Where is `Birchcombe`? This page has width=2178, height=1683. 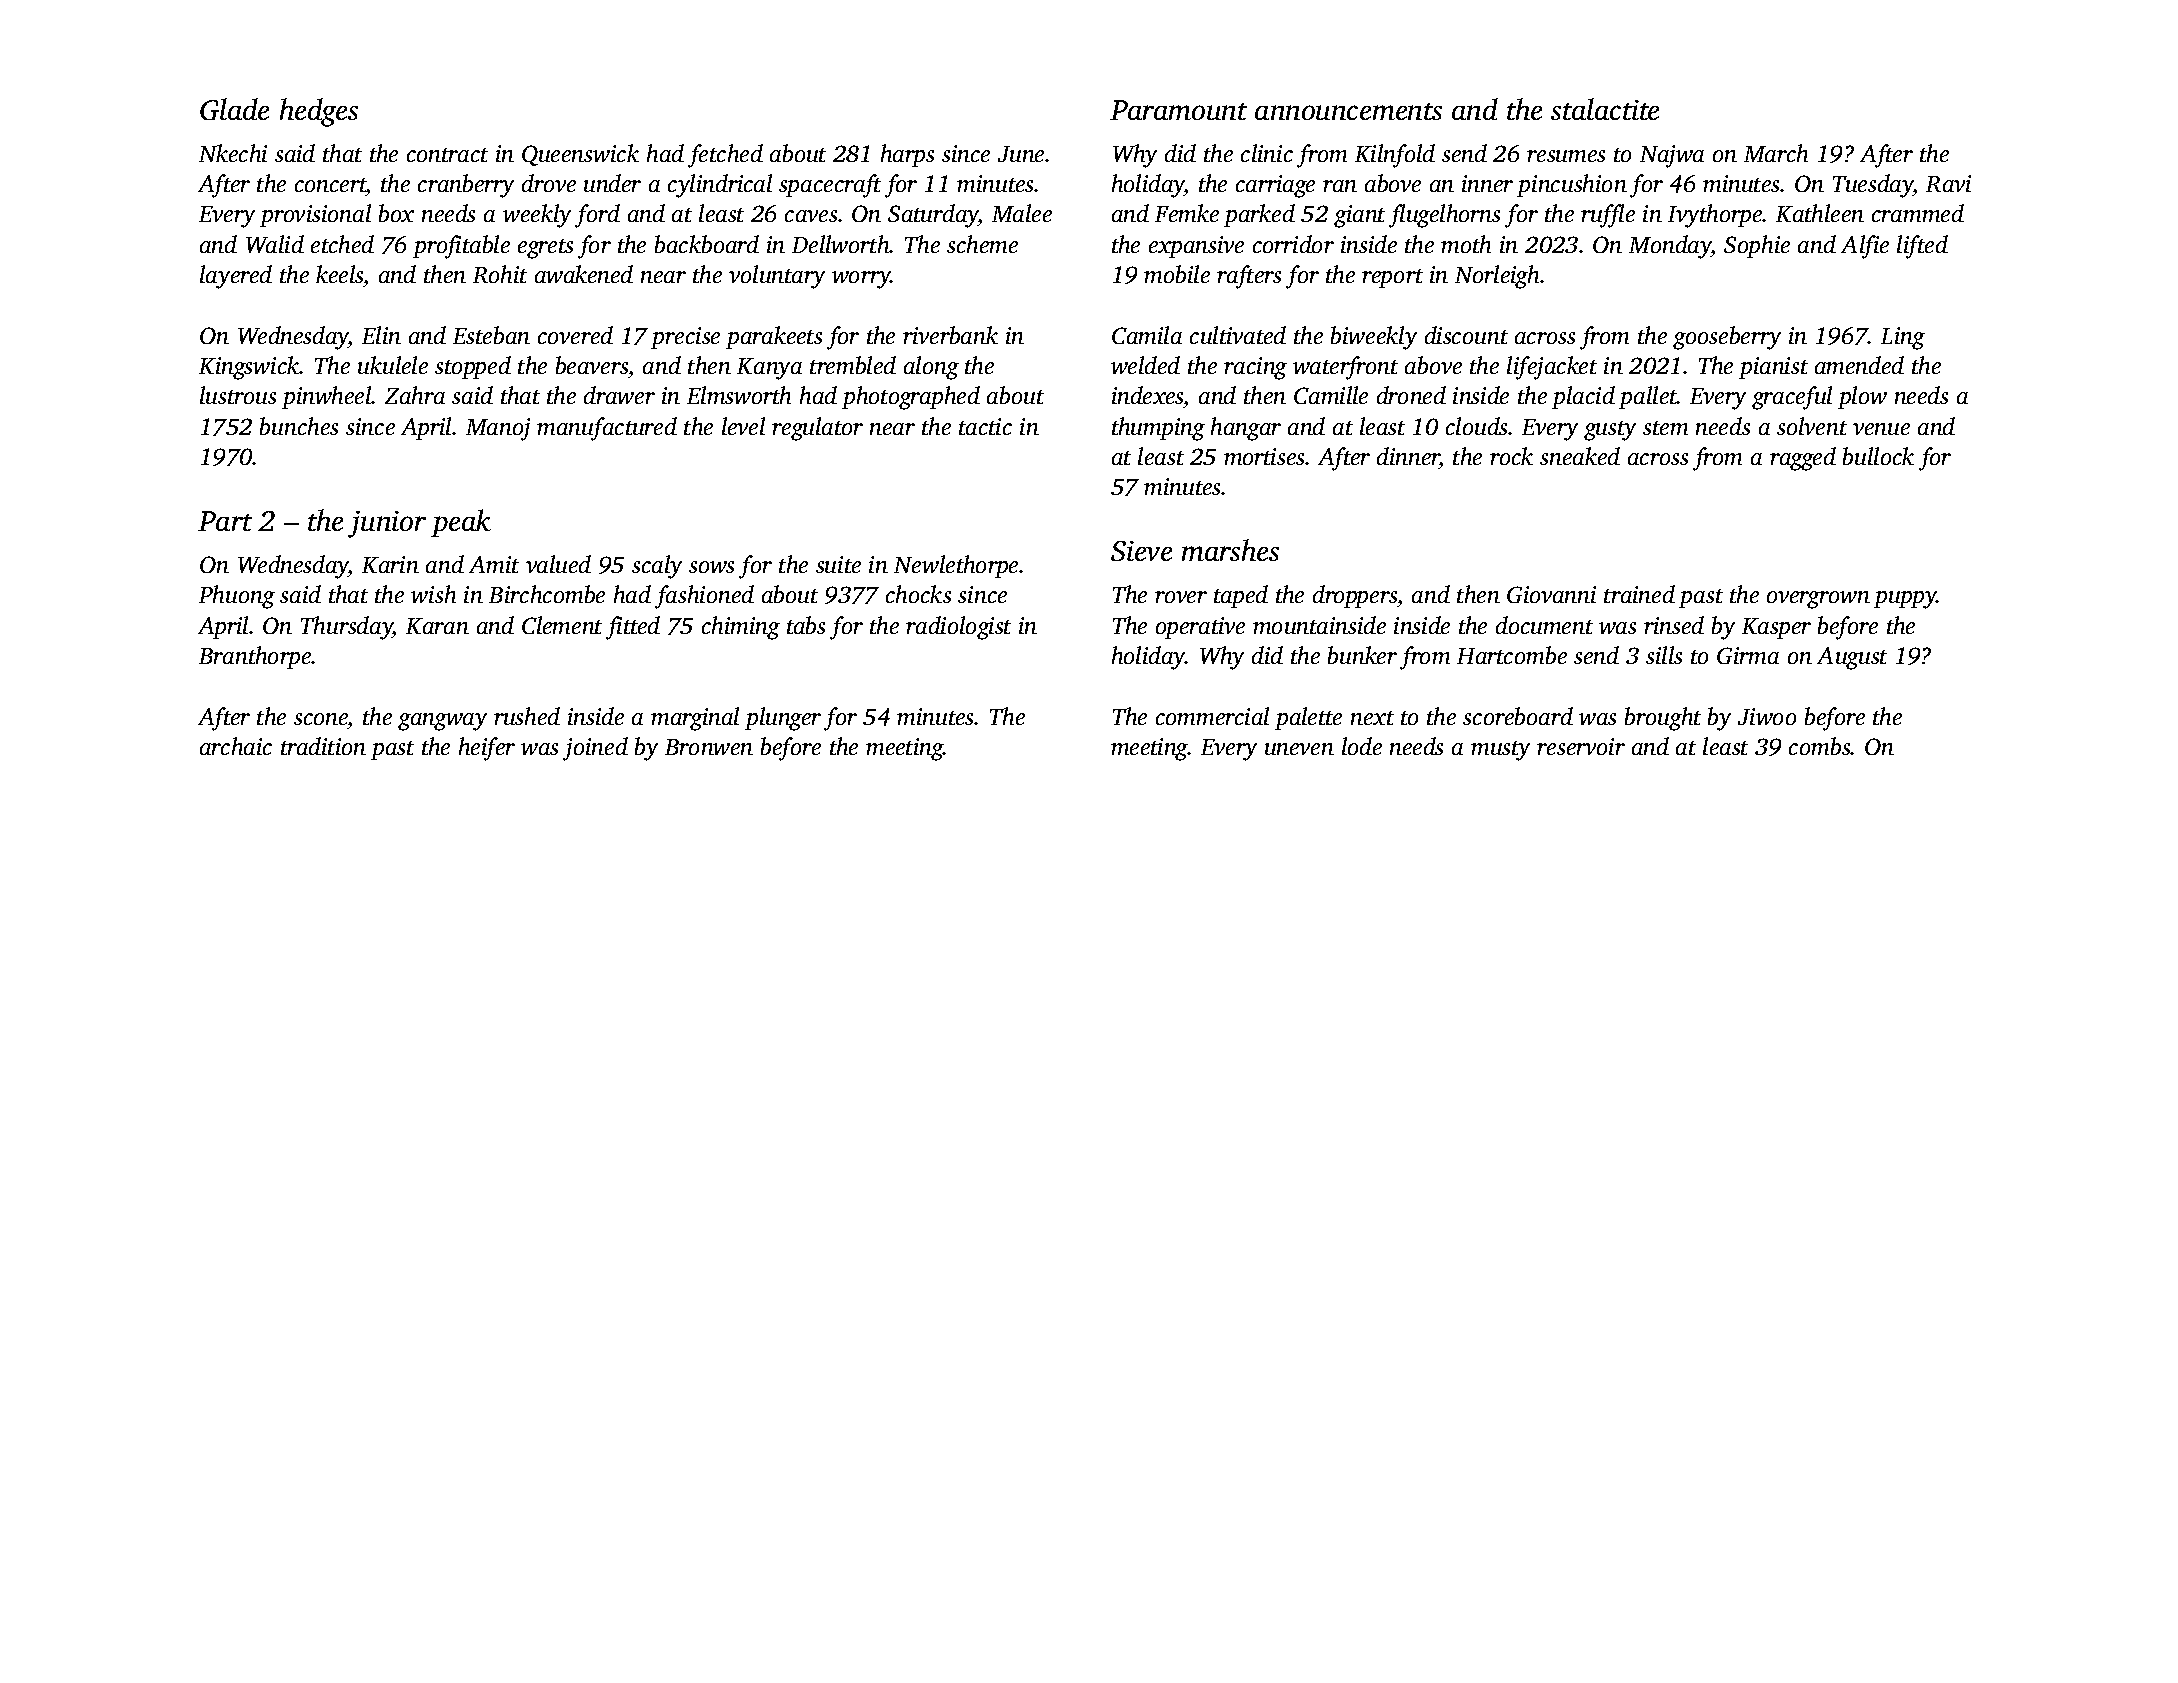 Birchcombe is located at coordinates (547, 594).
